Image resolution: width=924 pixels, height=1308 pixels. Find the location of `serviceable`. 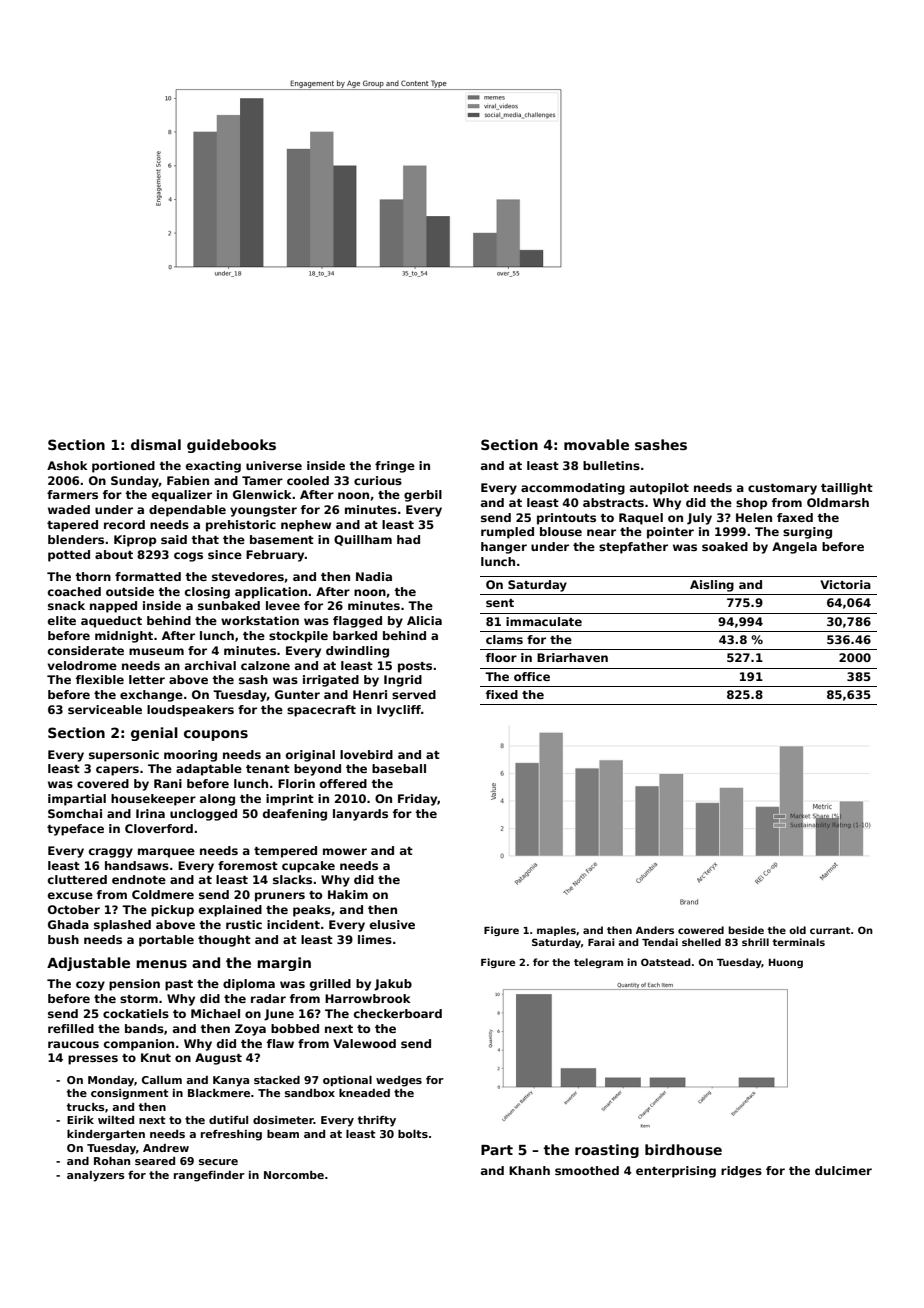

serviceable is located at coordinates (105, 709).
